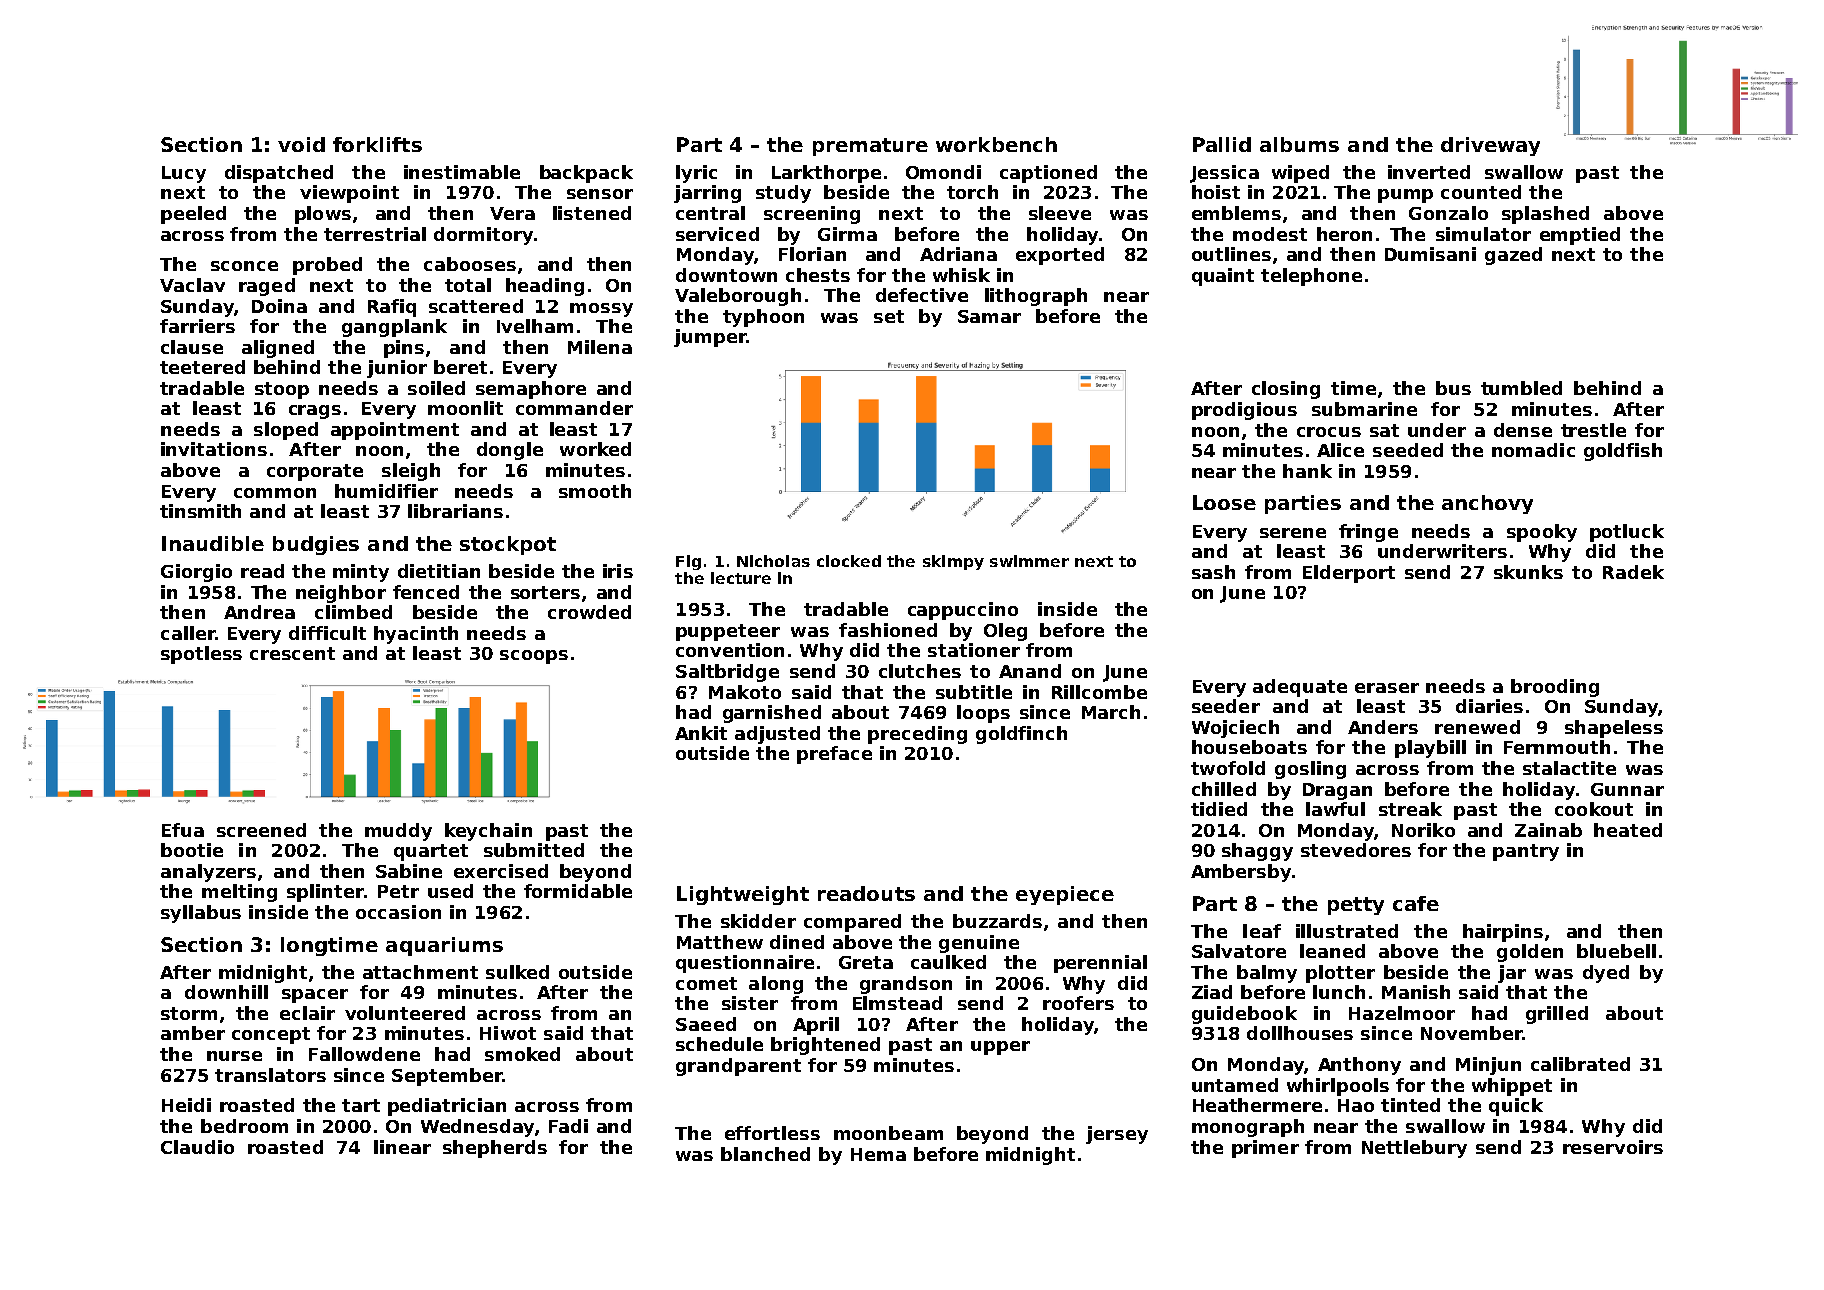 This document has width=1824, height=1290. I want to click on caller, so click(188, 633).
